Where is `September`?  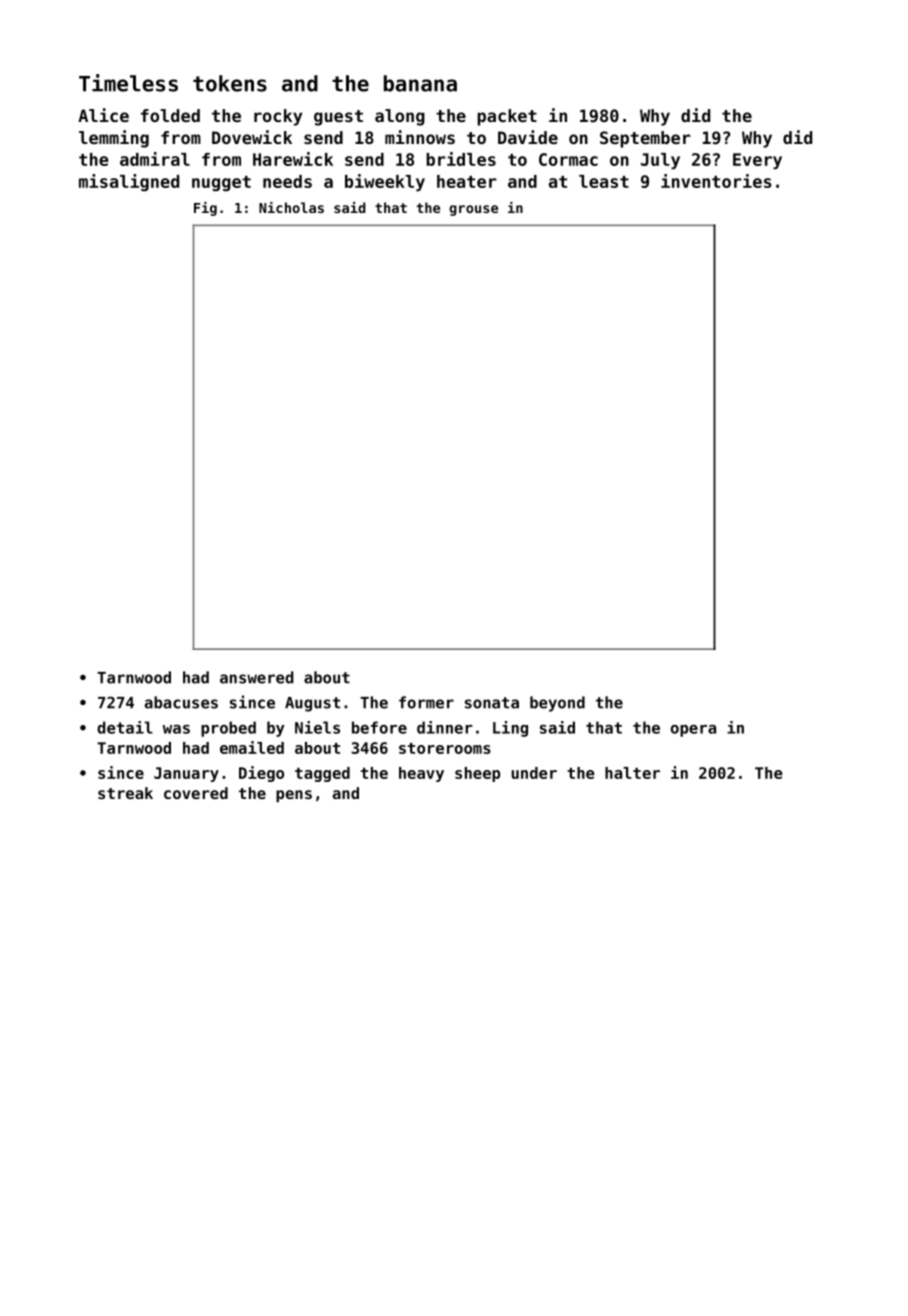
September is located at coordinates (645, 139).
